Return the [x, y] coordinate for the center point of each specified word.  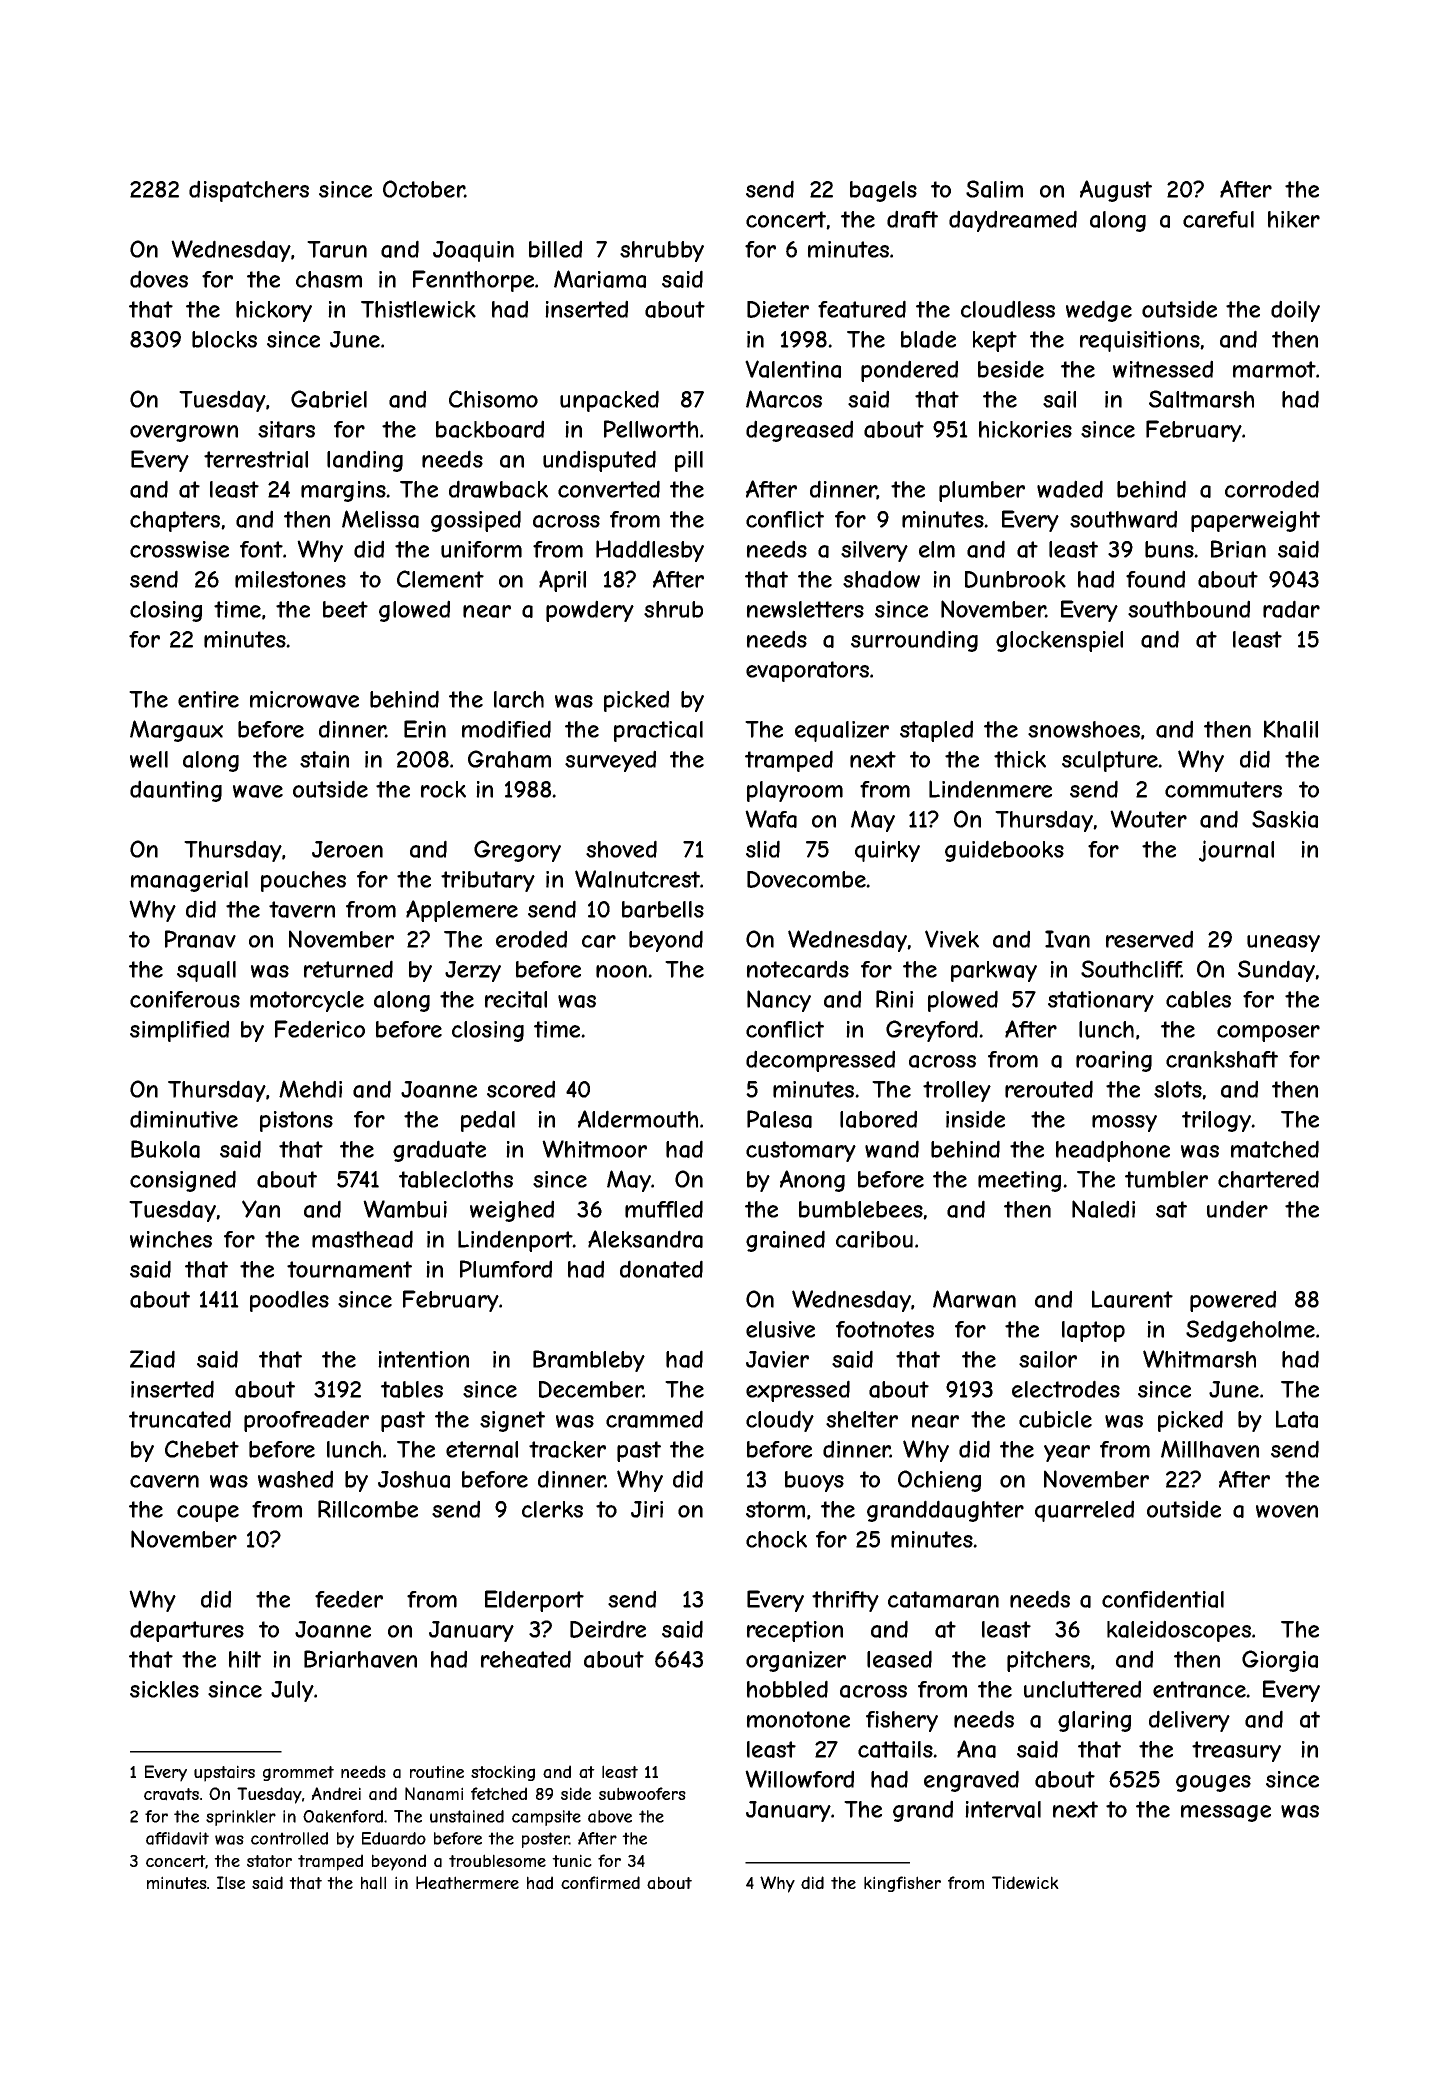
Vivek [952, 939]
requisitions [1140, 341]
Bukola [165, 1149]
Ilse [231, 1882]
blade [928, 339]
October [424, 189]
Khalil [1291, 729]
